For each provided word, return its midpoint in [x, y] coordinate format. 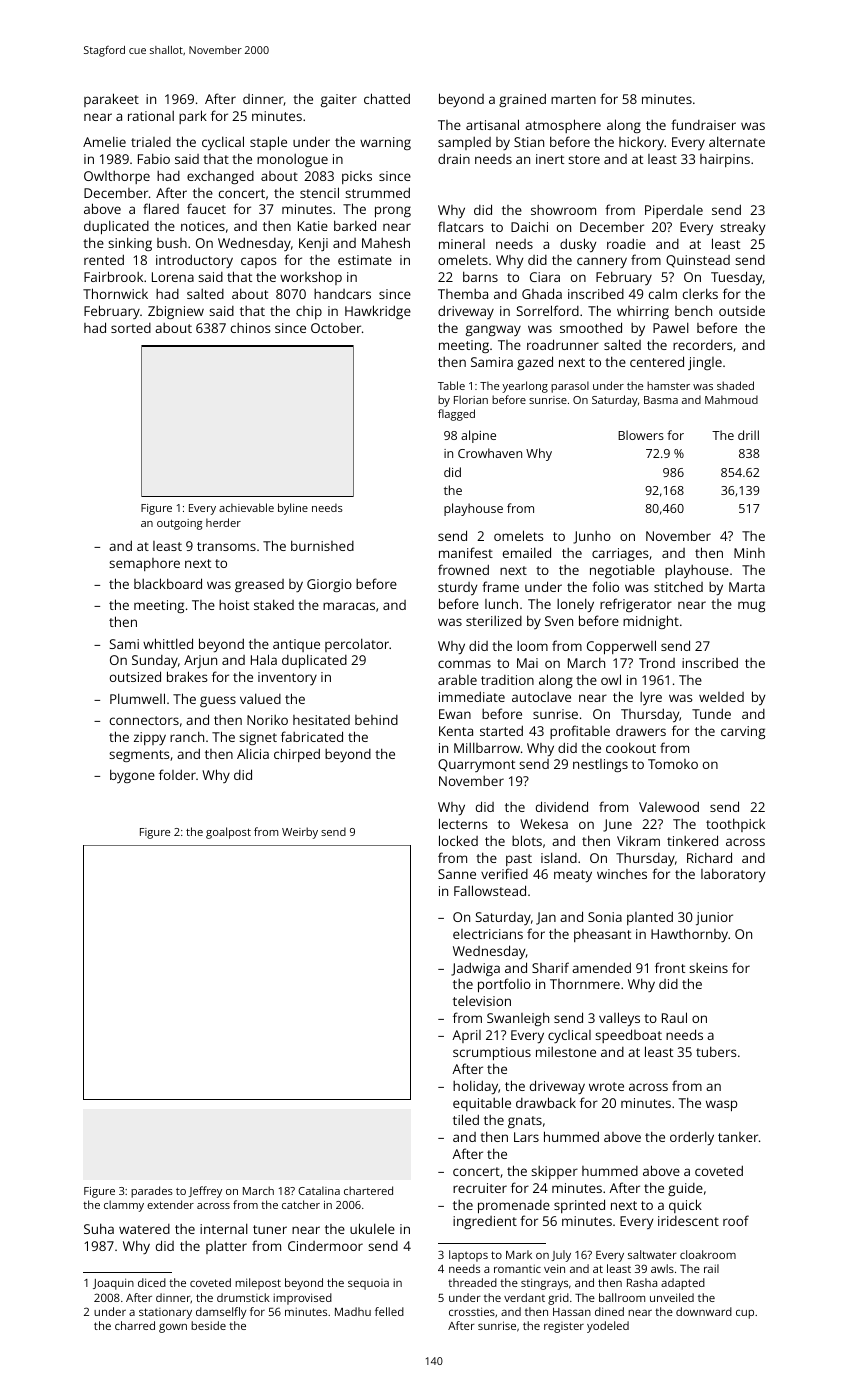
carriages [620, 554]
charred [135, 1325]
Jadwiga [475, 969]
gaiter [339, 100]
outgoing [179, 524]
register [564, 1327]
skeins [708, 968]
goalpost [228, 833]
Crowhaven [490, 453]
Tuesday [737, 278]
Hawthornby [689, 935]
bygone [132, 776]
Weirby [300, 833]
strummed [377, 192]
